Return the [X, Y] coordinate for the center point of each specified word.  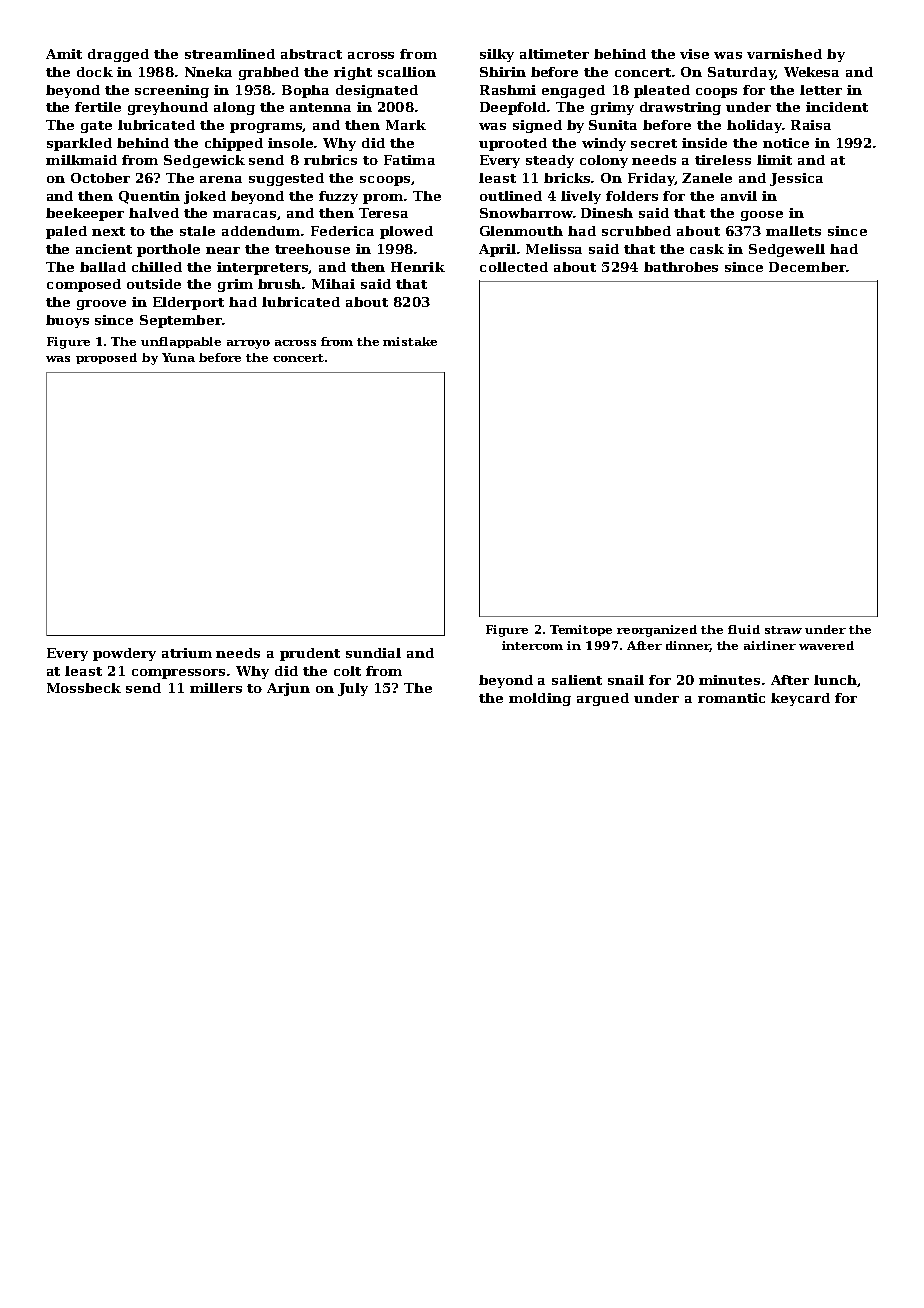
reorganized [657, 631]
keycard [800, 699]
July [353, 689]
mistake [410, 341]
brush [280, 284]
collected [514, 267]
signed [537, 126]
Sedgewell [787, 250]
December [807, 267]
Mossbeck [84, 688]
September [181, 321]
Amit [64, 54]
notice [786, 143]
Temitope [581, 630]
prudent [310, 654]
